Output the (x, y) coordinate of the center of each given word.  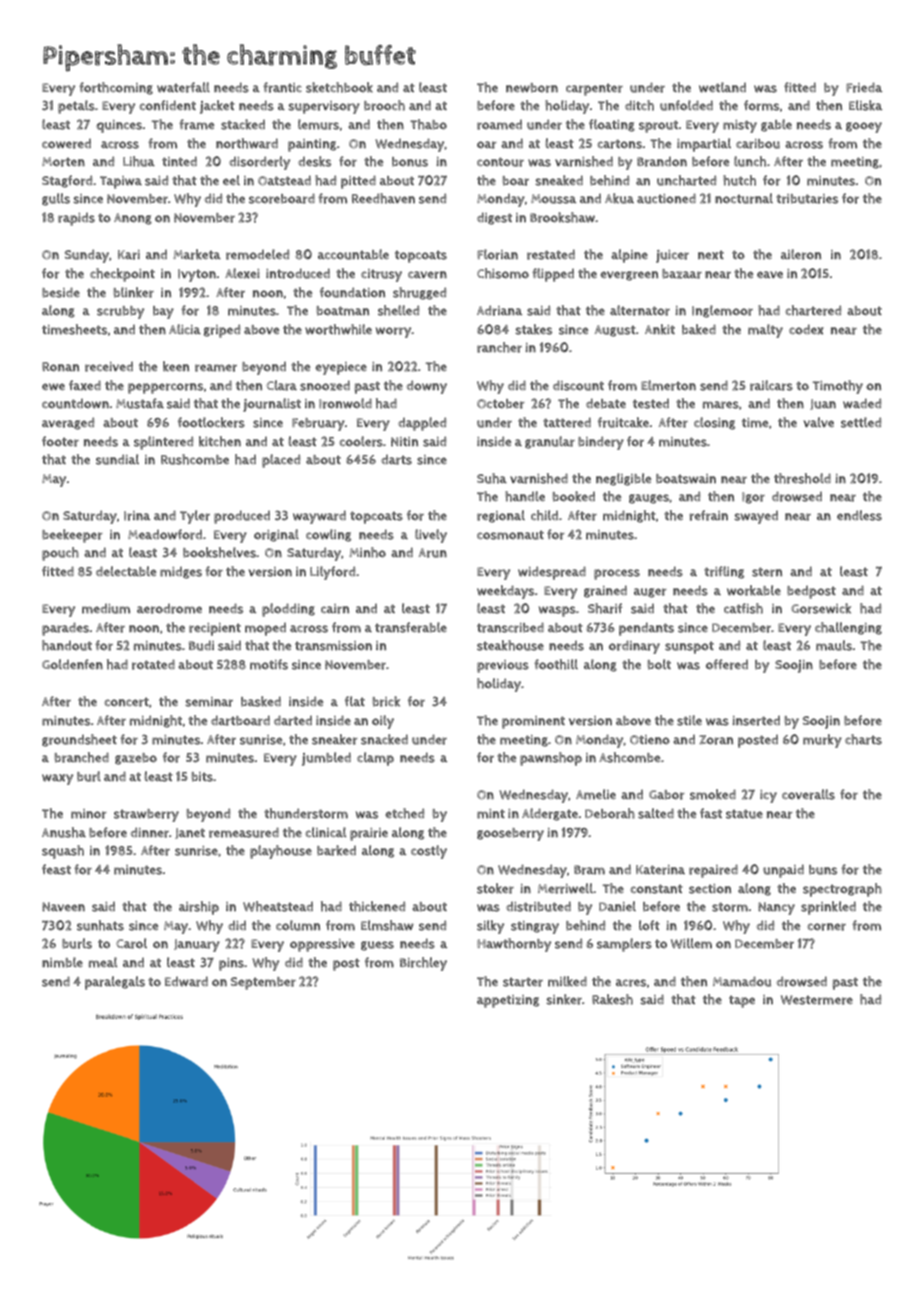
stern (767, 572)
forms (761, 105)
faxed (85, 385)
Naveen (63, 907)
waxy (57, 779)
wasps (557, 611)
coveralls (808, 794)
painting (312, 145)
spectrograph (842, 890)
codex (806, 329)
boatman (342, 311)
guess (377, 946)
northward (247, 143)
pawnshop (551, 759)
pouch (60, 554)
